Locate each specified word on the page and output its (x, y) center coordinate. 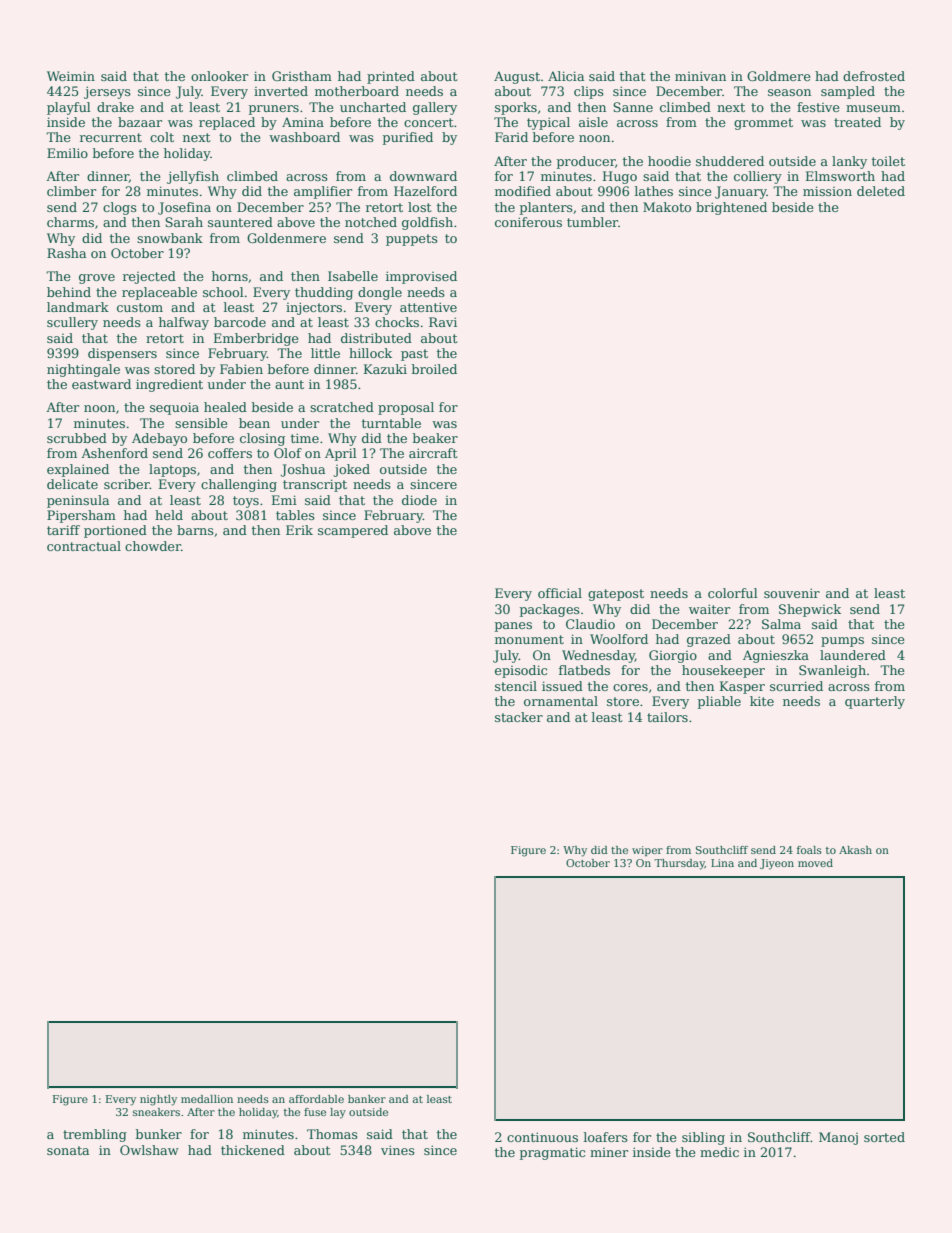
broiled (434, 369)
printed (391, 77)
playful (69, 108)
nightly (158, 1100)
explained (78, 470)
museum (873, 108)
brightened (731, 208)
